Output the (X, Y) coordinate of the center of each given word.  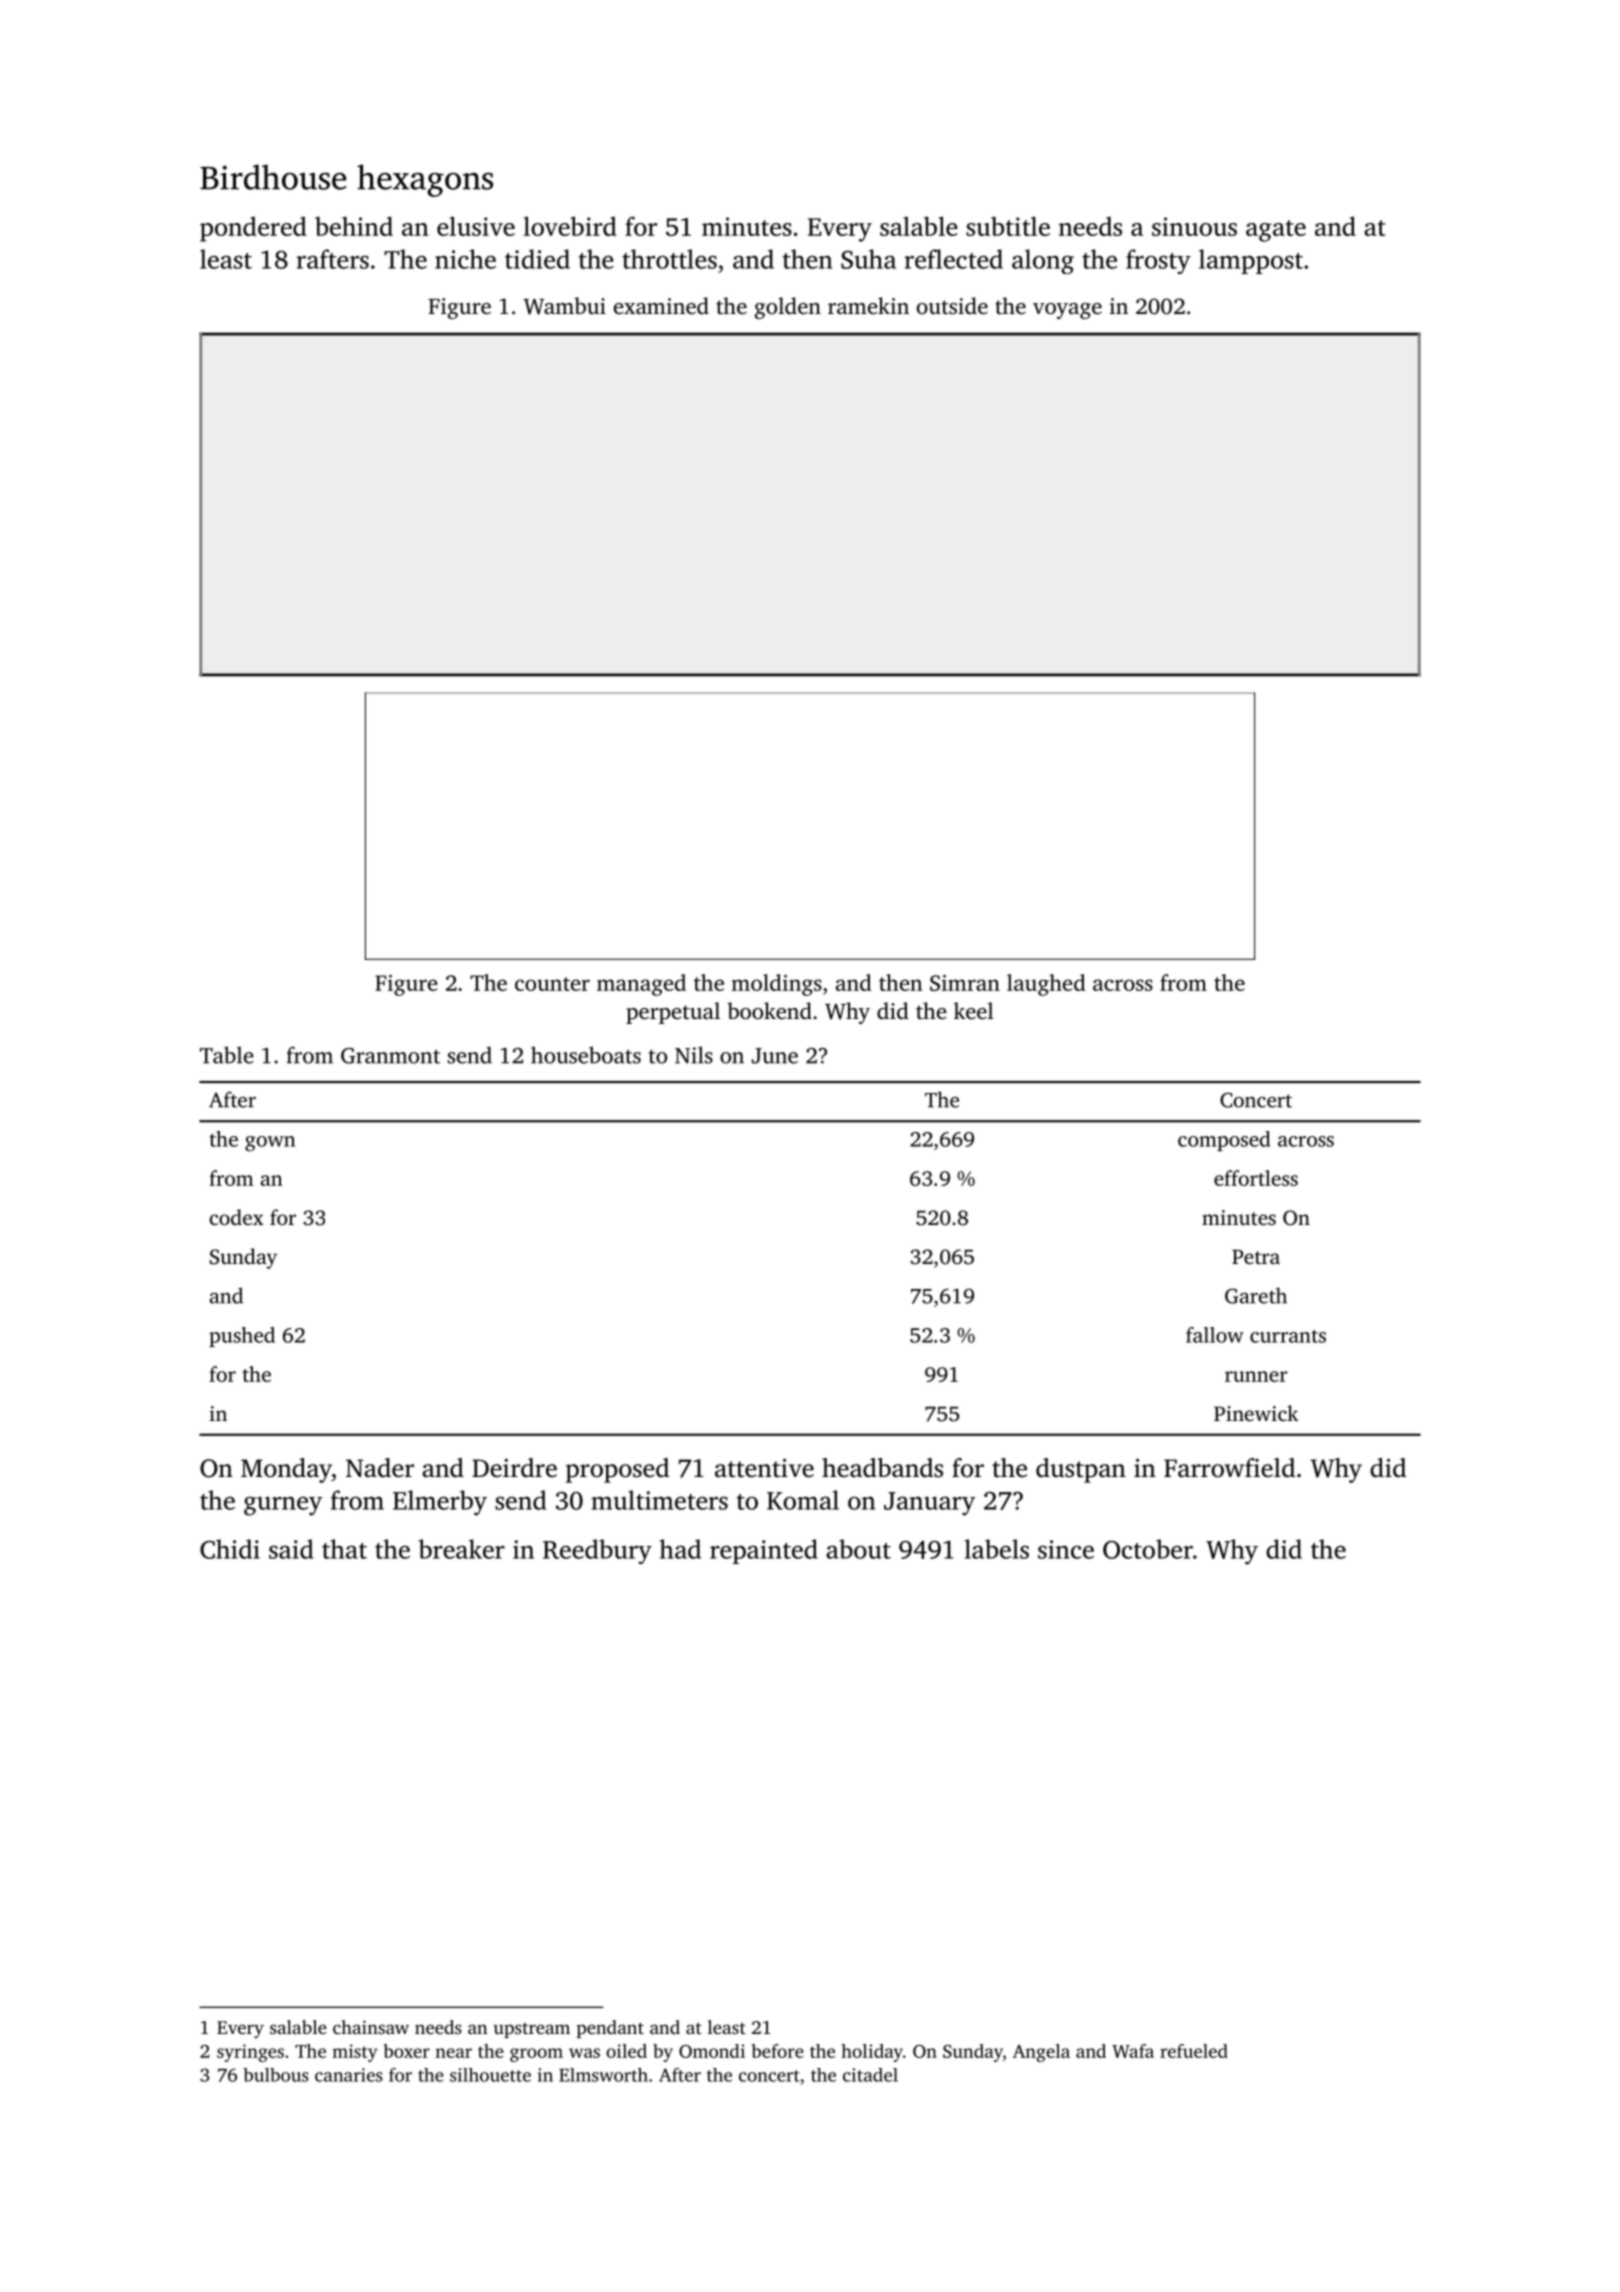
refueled (1194, 2051)
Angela (1041, 2053)
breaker (462, 1549)
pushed (242, 1337)
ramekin (868, 305)
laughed (1046, 985)
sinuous (1194, 226)
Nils (694, 1055)
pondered (253, 229)
